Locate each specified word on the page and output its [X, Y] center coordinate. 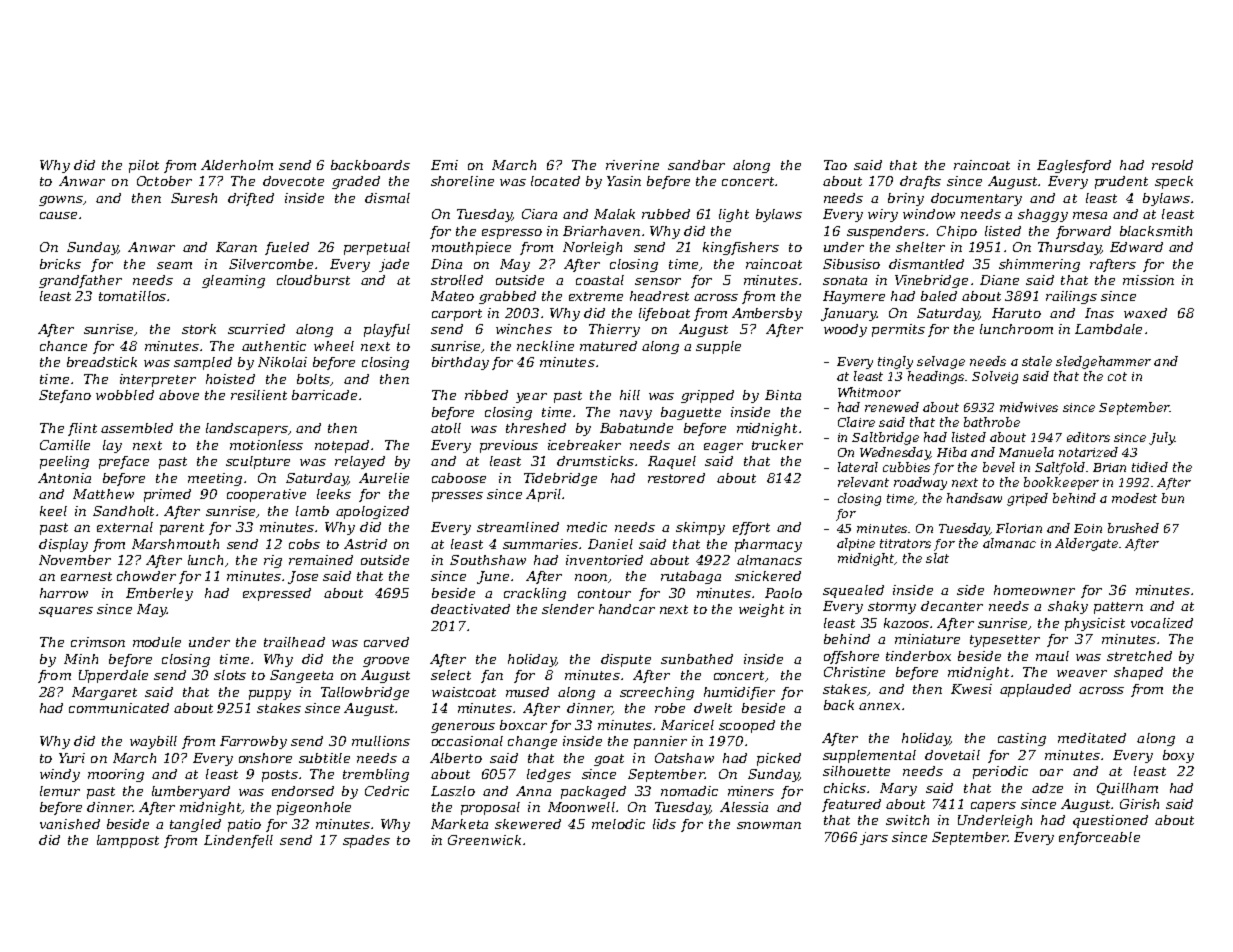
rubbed [666, 214]
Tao [835, 165]
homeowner [1034, 590]
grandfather [80, 281]
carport [457, 315]
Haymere [854, 297]
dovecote [293, 181]
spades [366, 841]
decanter [952, 606]
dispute [626, 660]
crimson [98, 642]
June [493, 577]
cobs [304, 544]
